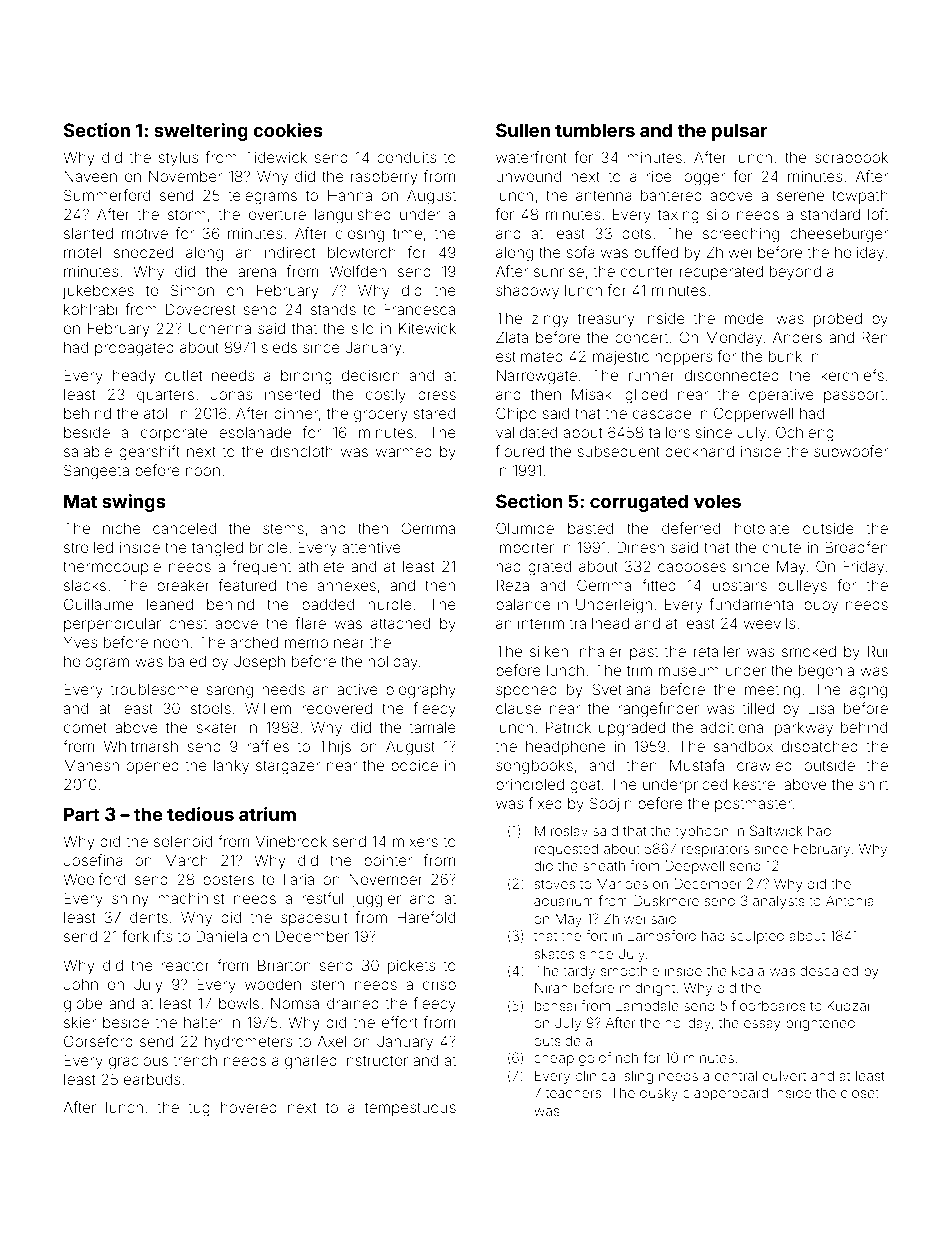 The height and width of the image is (1233, 952). What do you see at coordinates (327, 984) in the image?
I see `stern` at bounding box center [327, 984].
